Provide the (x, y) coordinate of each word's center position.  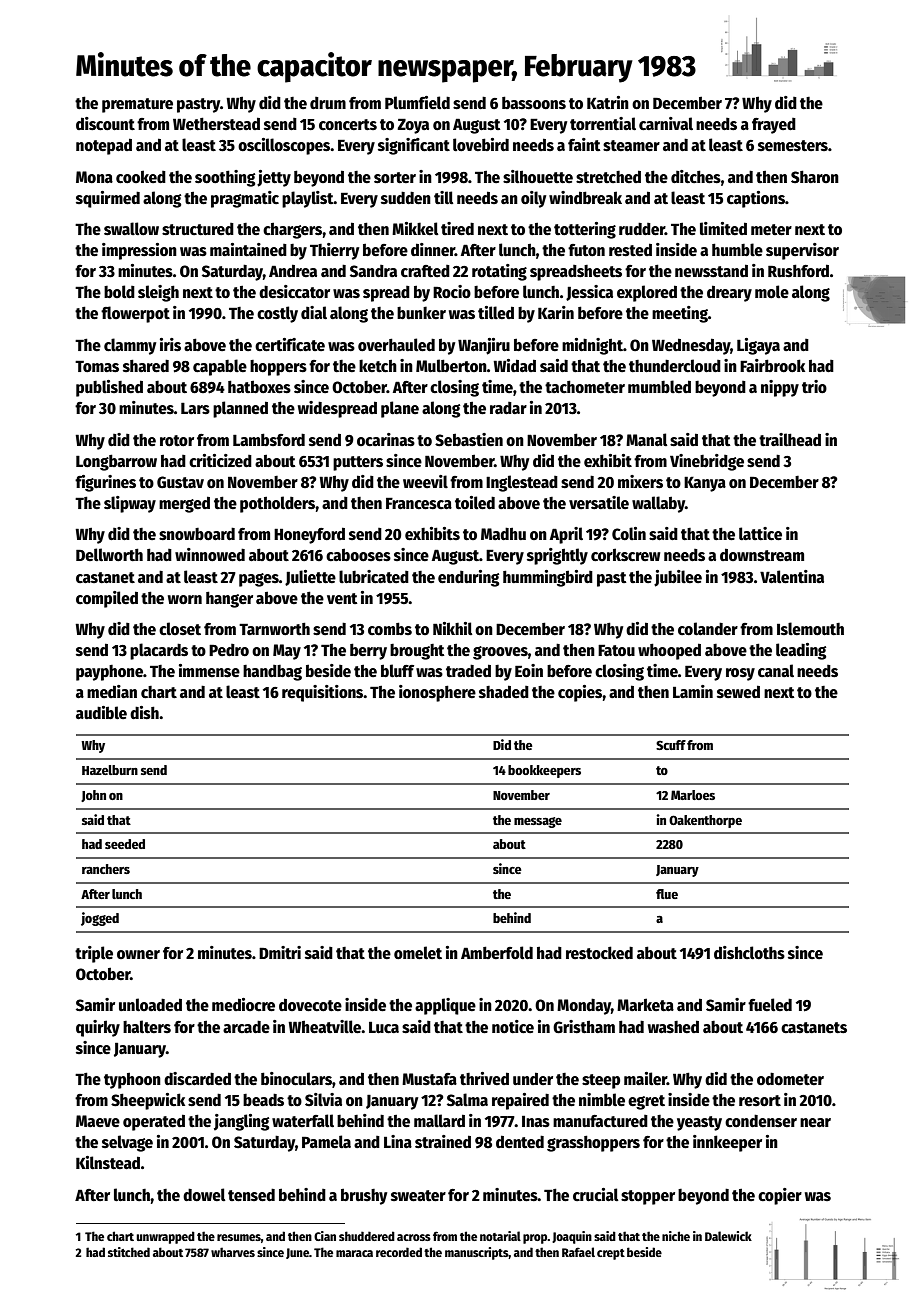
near (815, 1122)
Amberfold (497, 953)
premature (137, 105)
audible (101, 712)
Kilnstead (108, 1162)
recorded (399, 1252)
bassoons (534, 102)
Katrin (608, 102)
